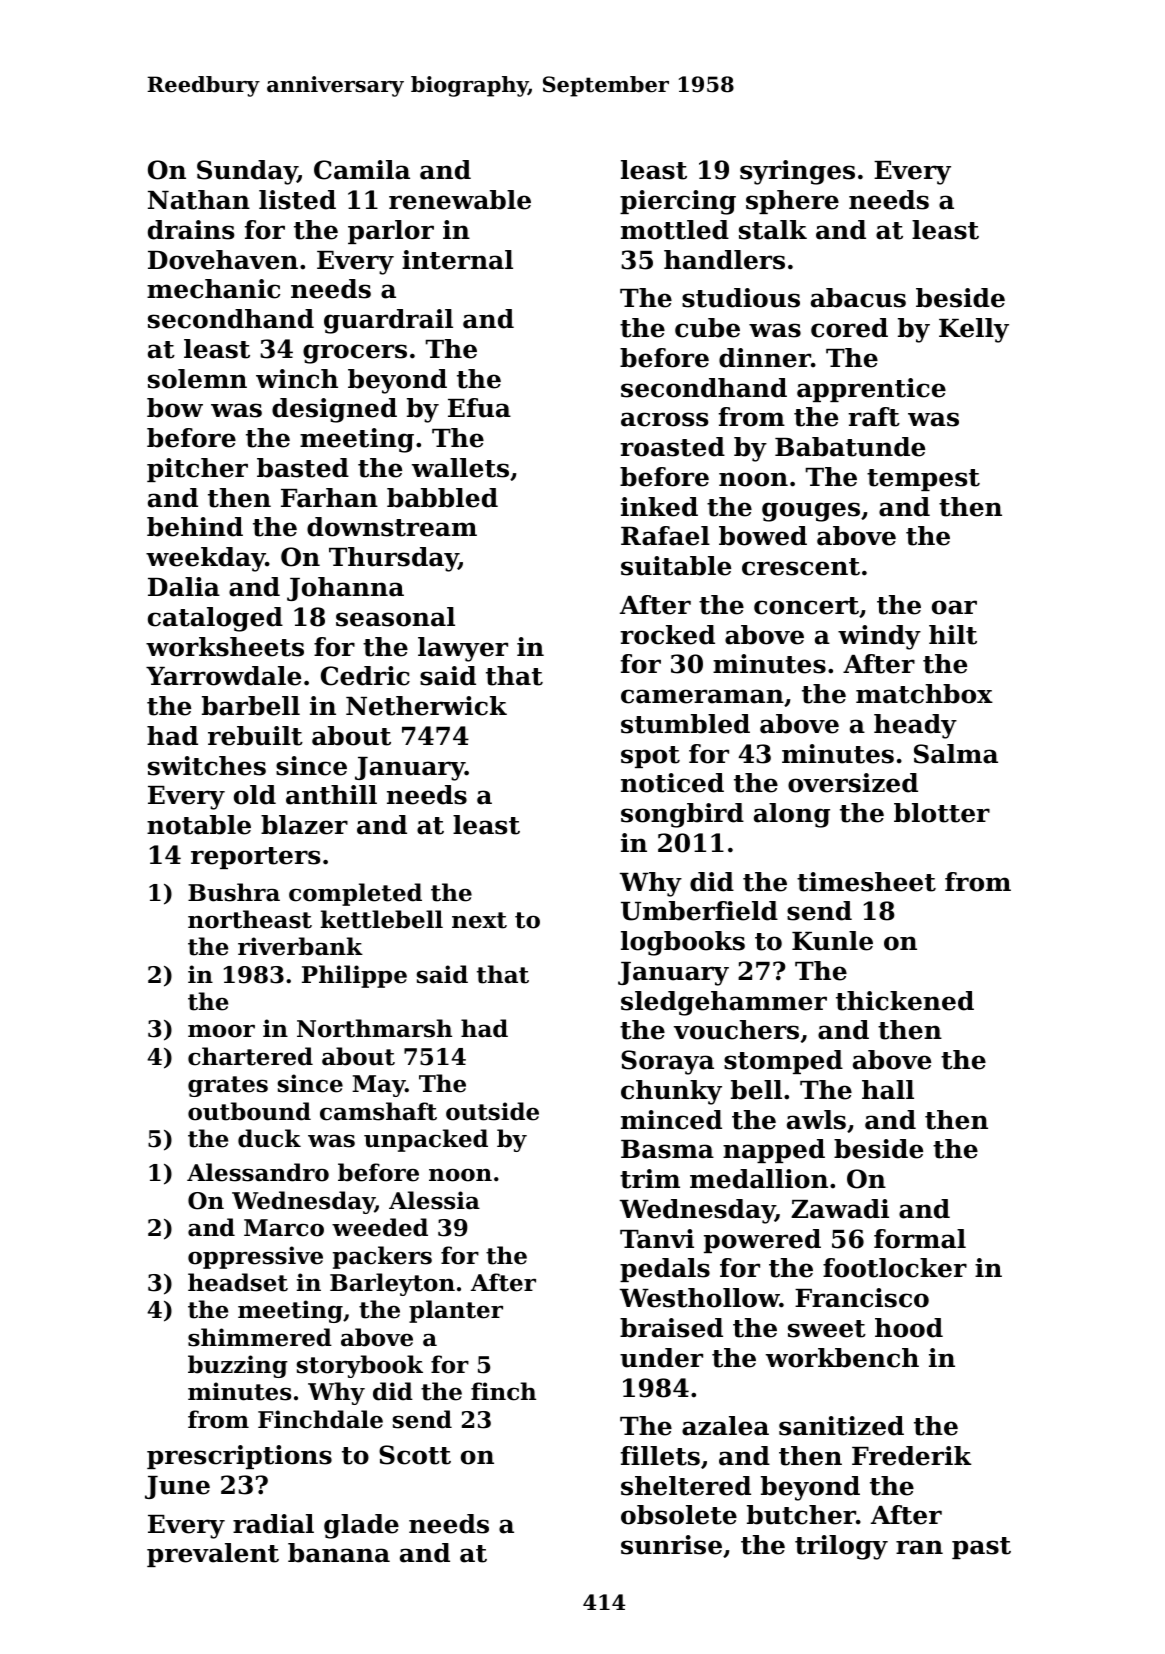 The image size is (1165, 1654). I want to click on cameraman, so click(702, 696).
